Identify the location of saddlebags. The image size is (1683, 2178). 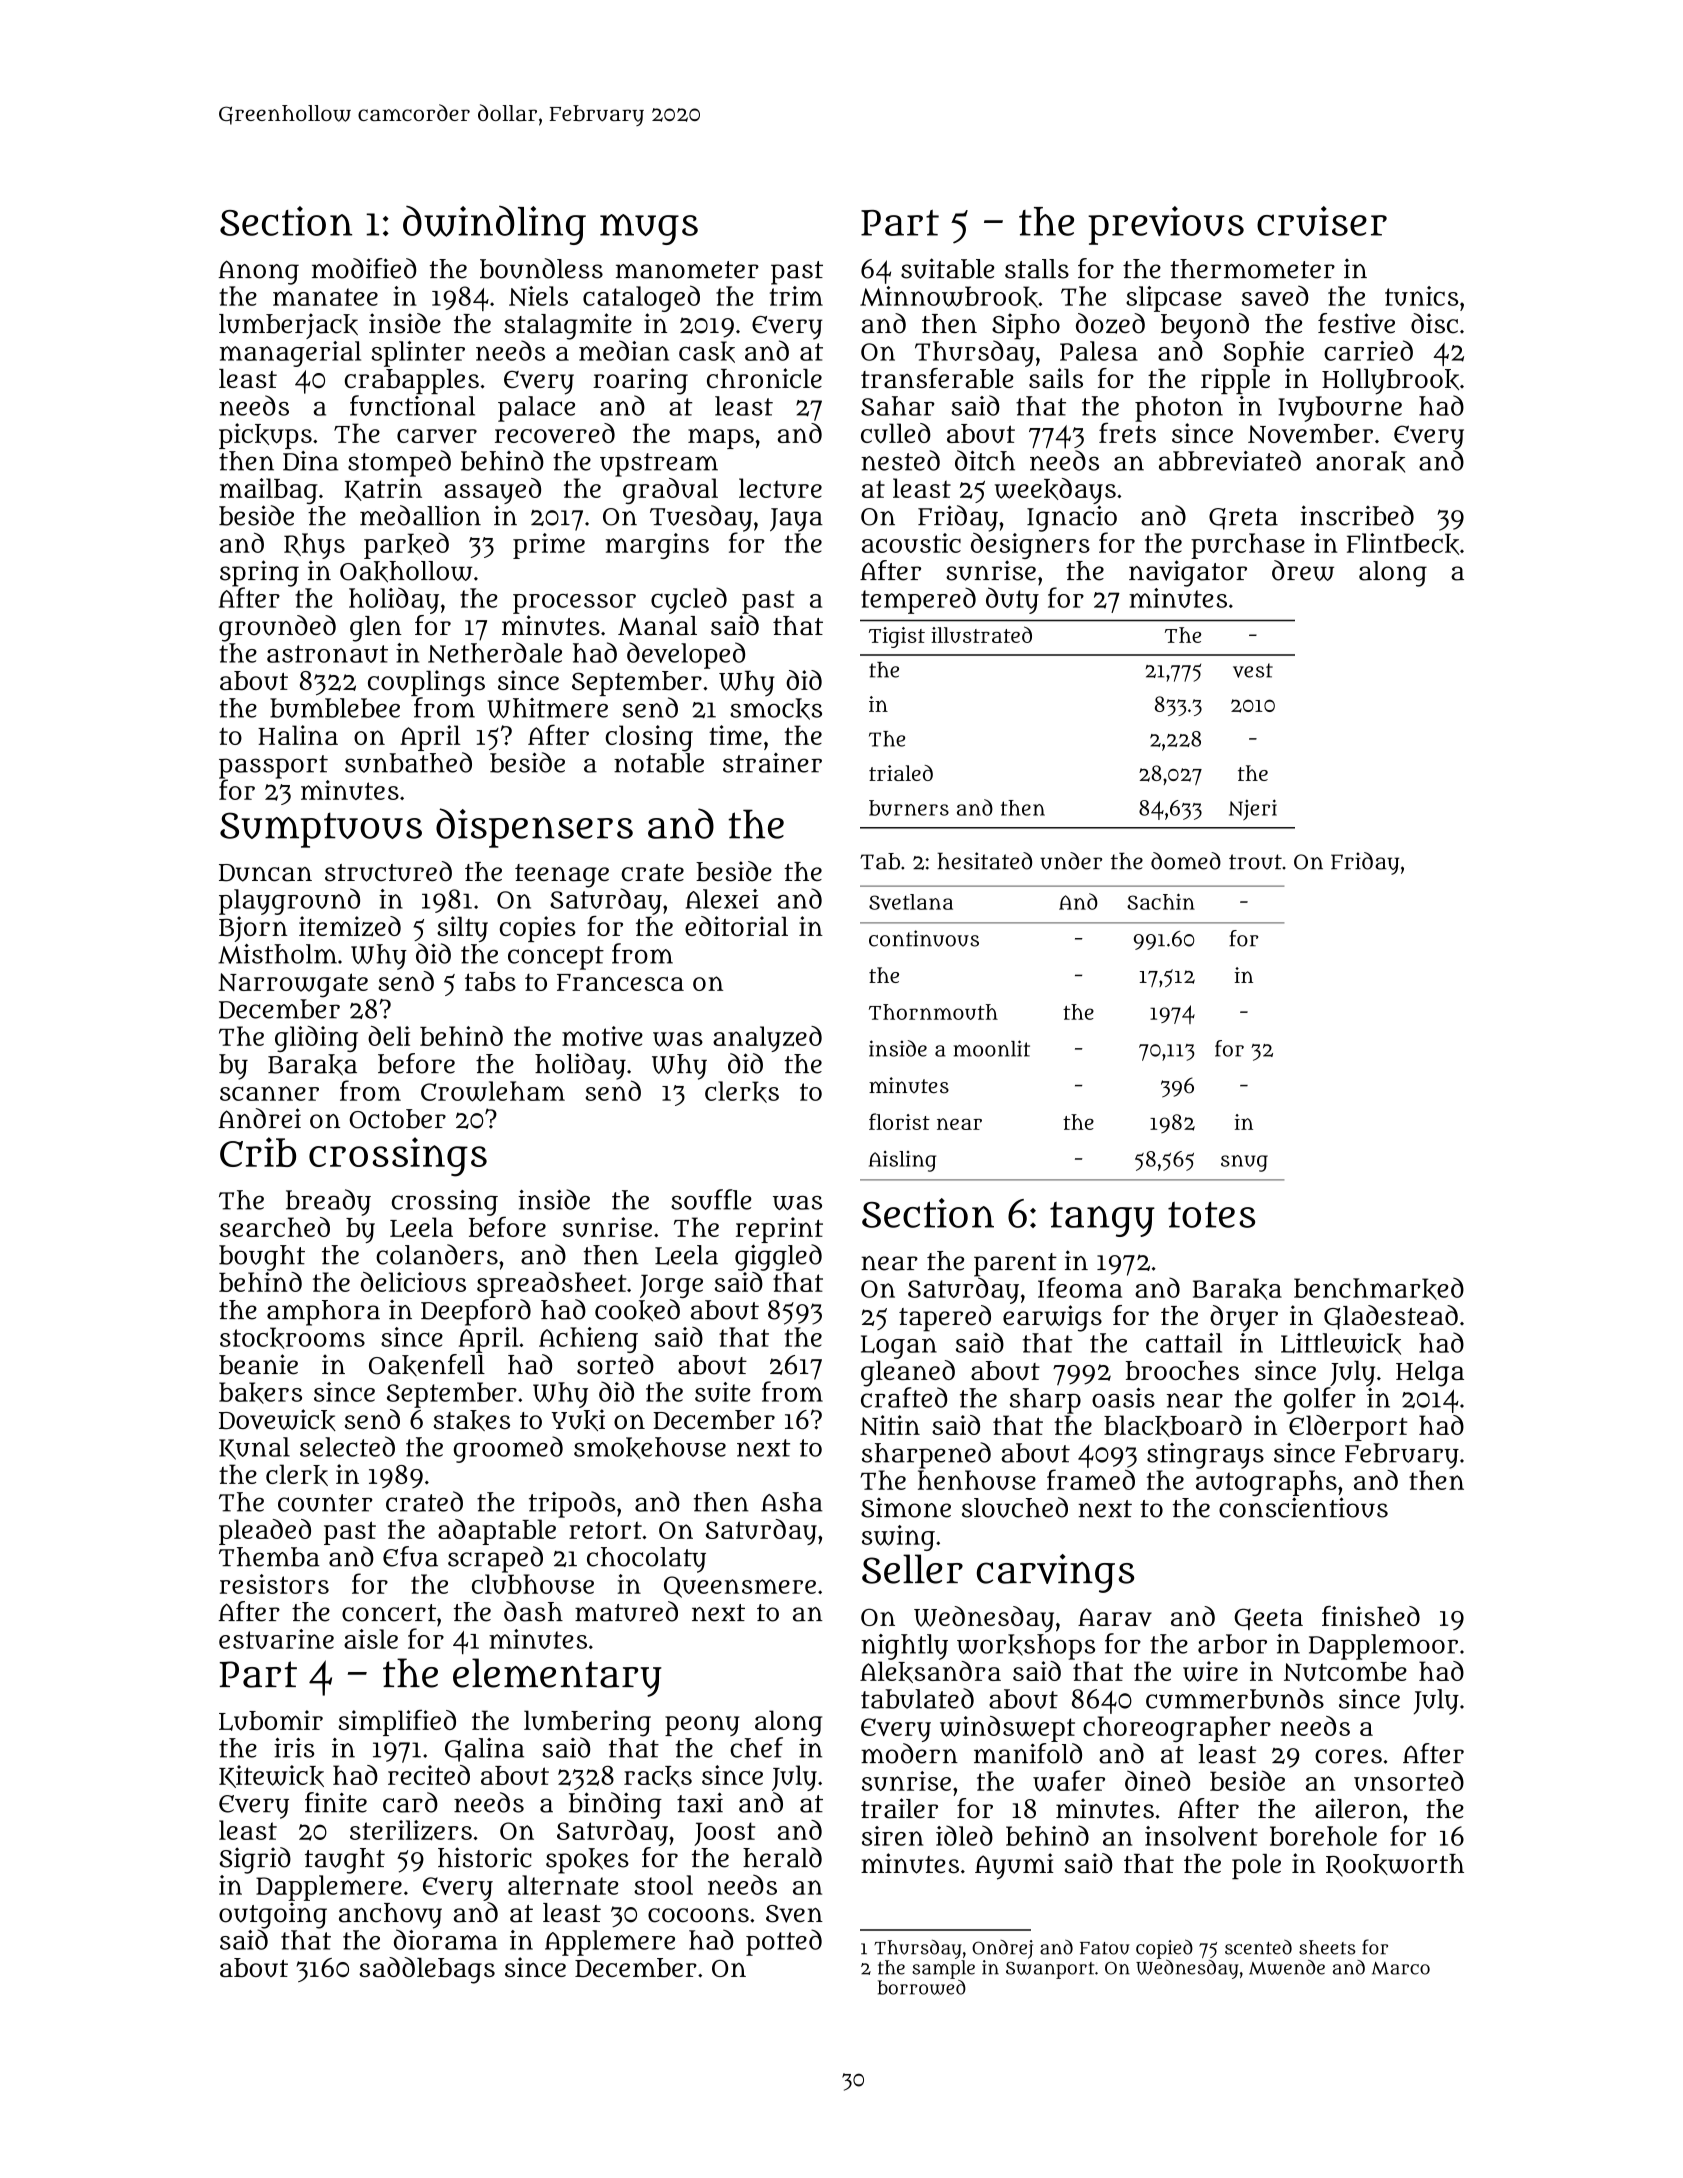
(427, 1970).
